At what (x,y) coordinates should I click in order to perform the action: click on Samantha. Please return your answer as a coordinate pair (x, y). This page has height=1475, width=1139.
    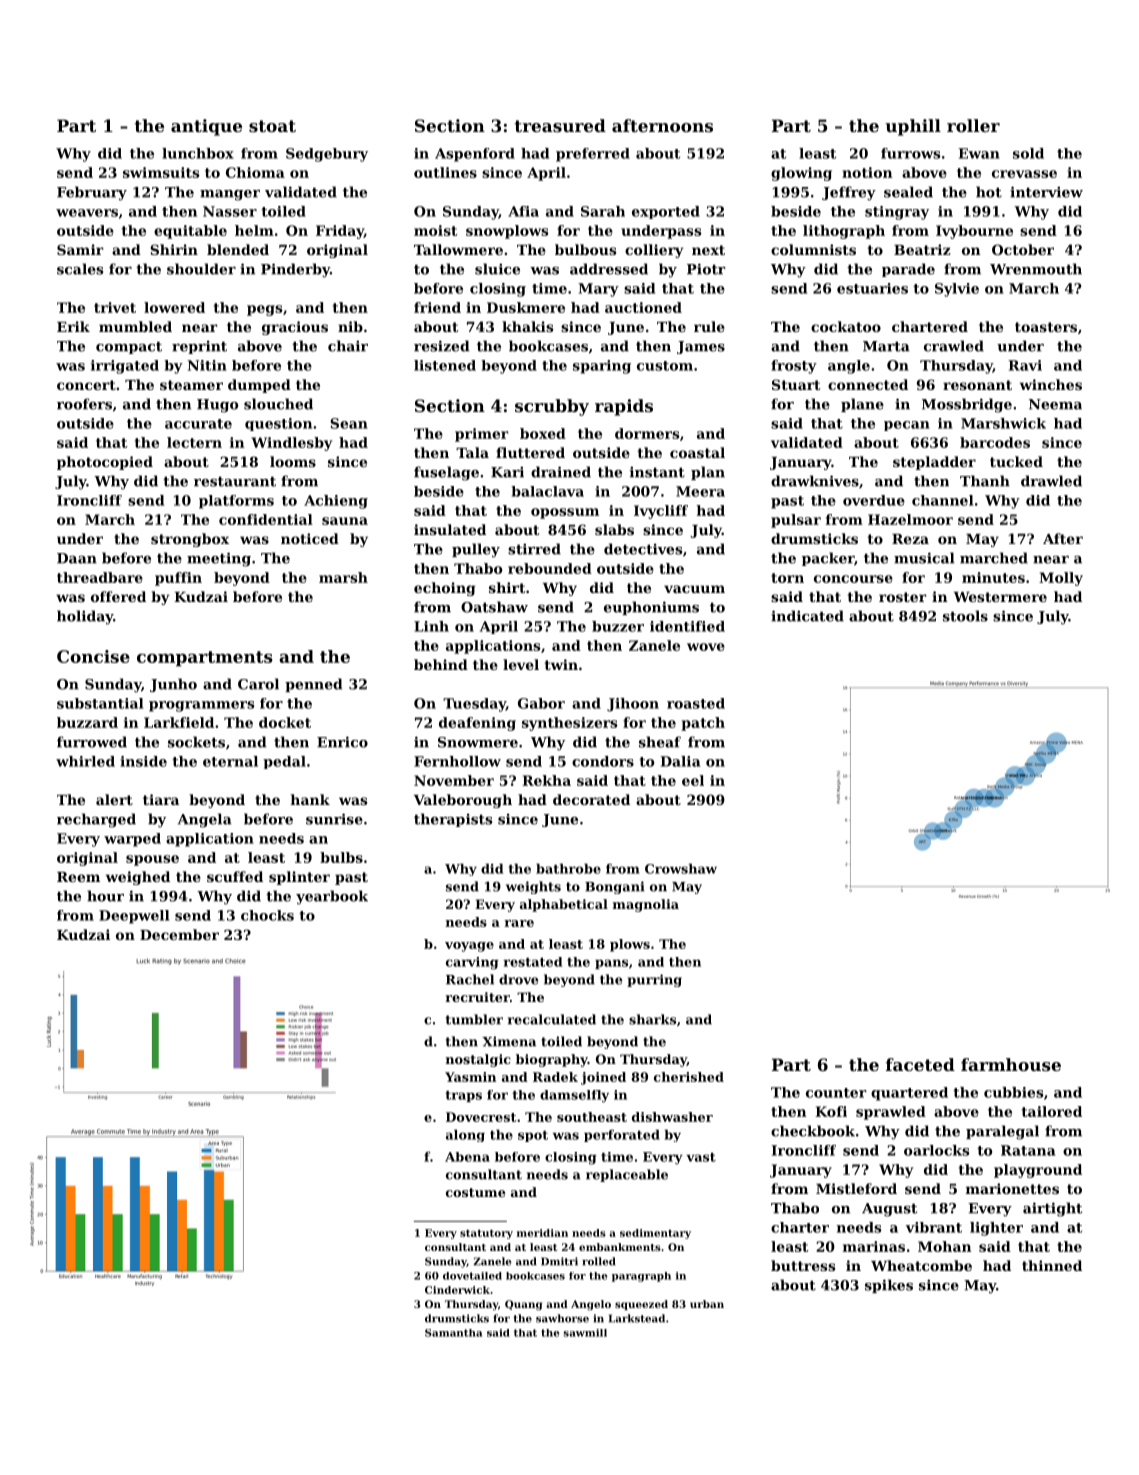
    Looking at the image, I should click on (453, 1333).
